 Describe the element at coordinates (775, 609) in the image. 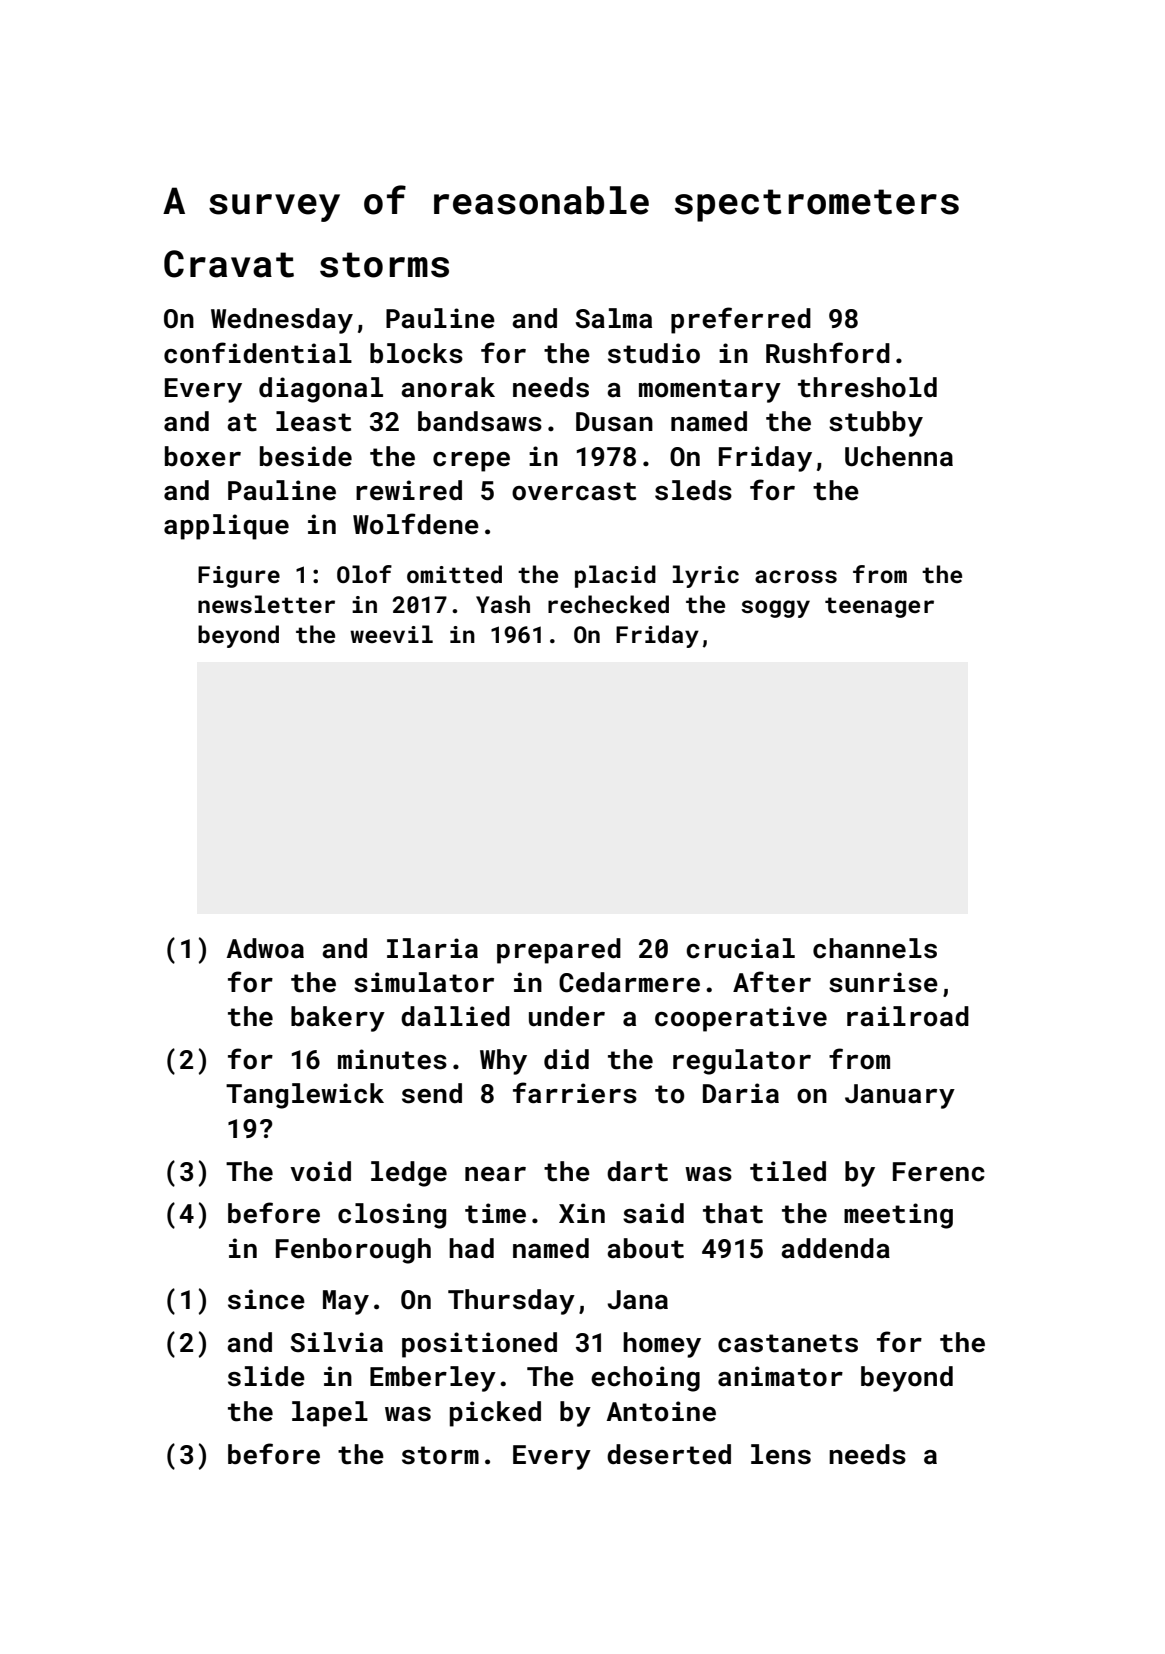

I see `soggy` at that location.
